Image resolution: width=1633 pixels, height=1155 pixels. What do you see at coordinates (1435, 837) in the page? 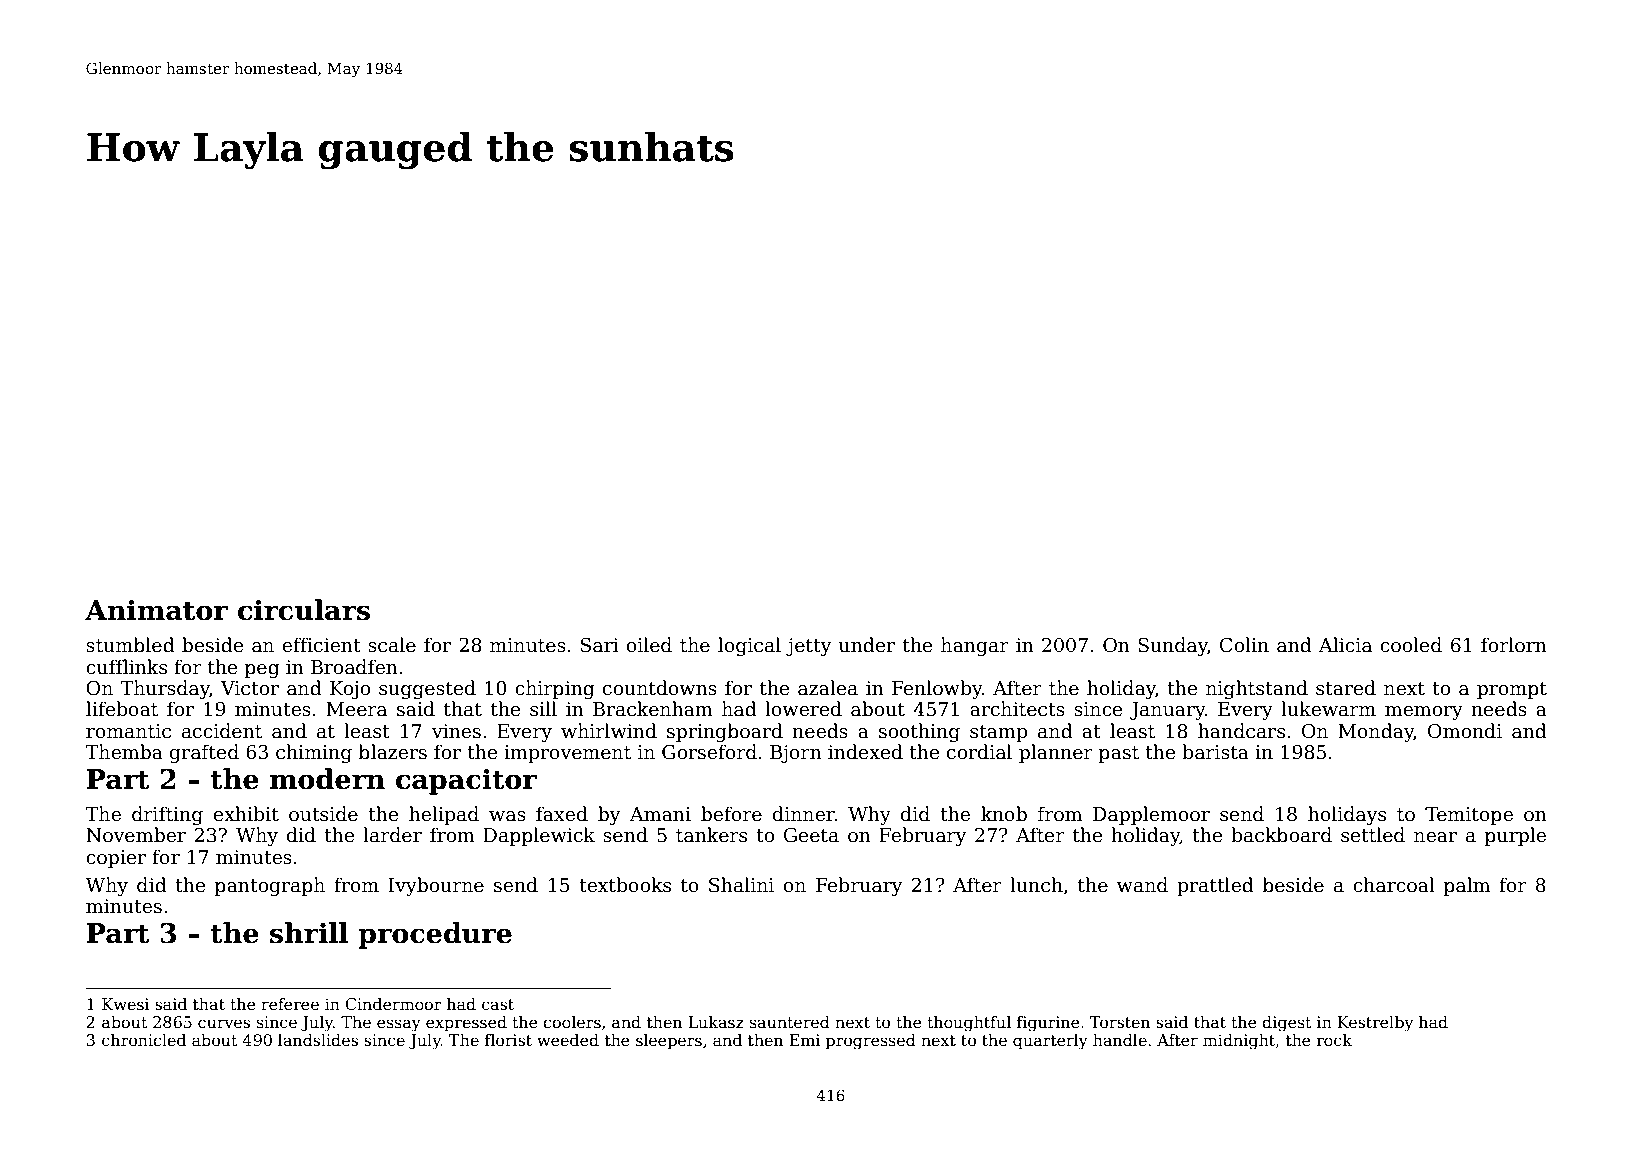
I see `near` at bounding box center [1435, 837].
